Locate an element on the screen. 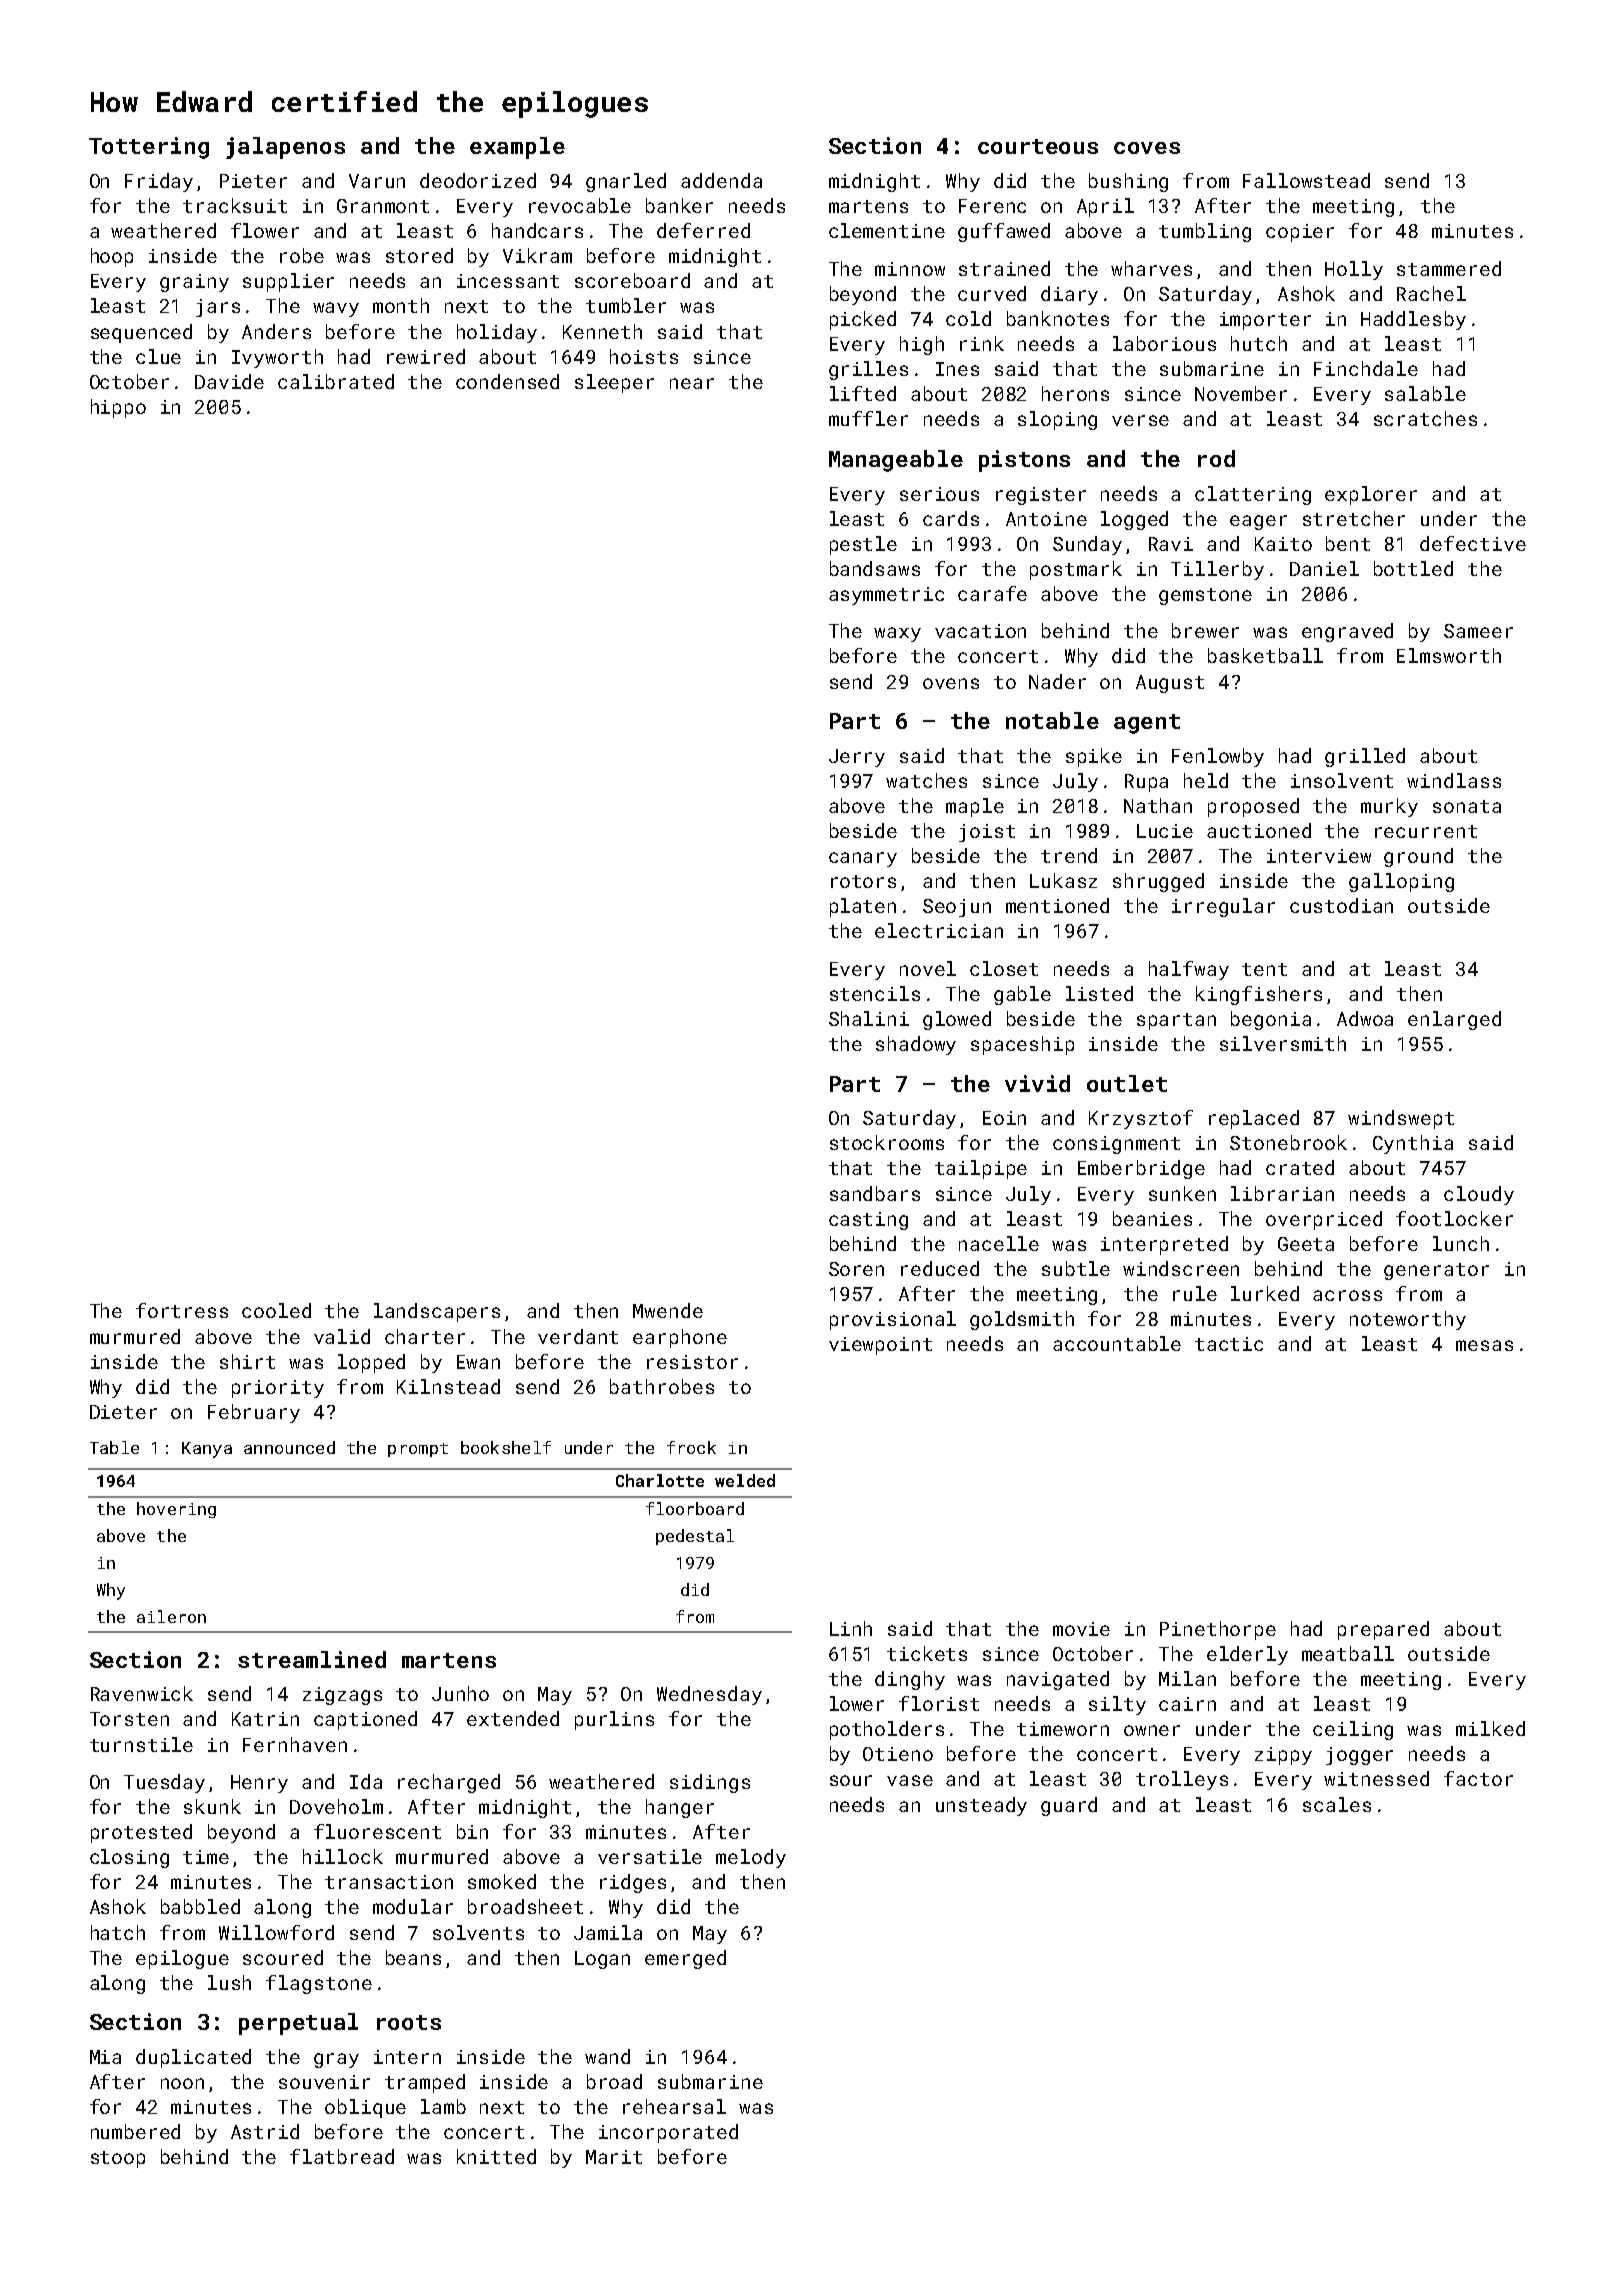 Image resolution: width=1620 pixels, height=2292 pixels. example is located at coordinates (517, 148).
